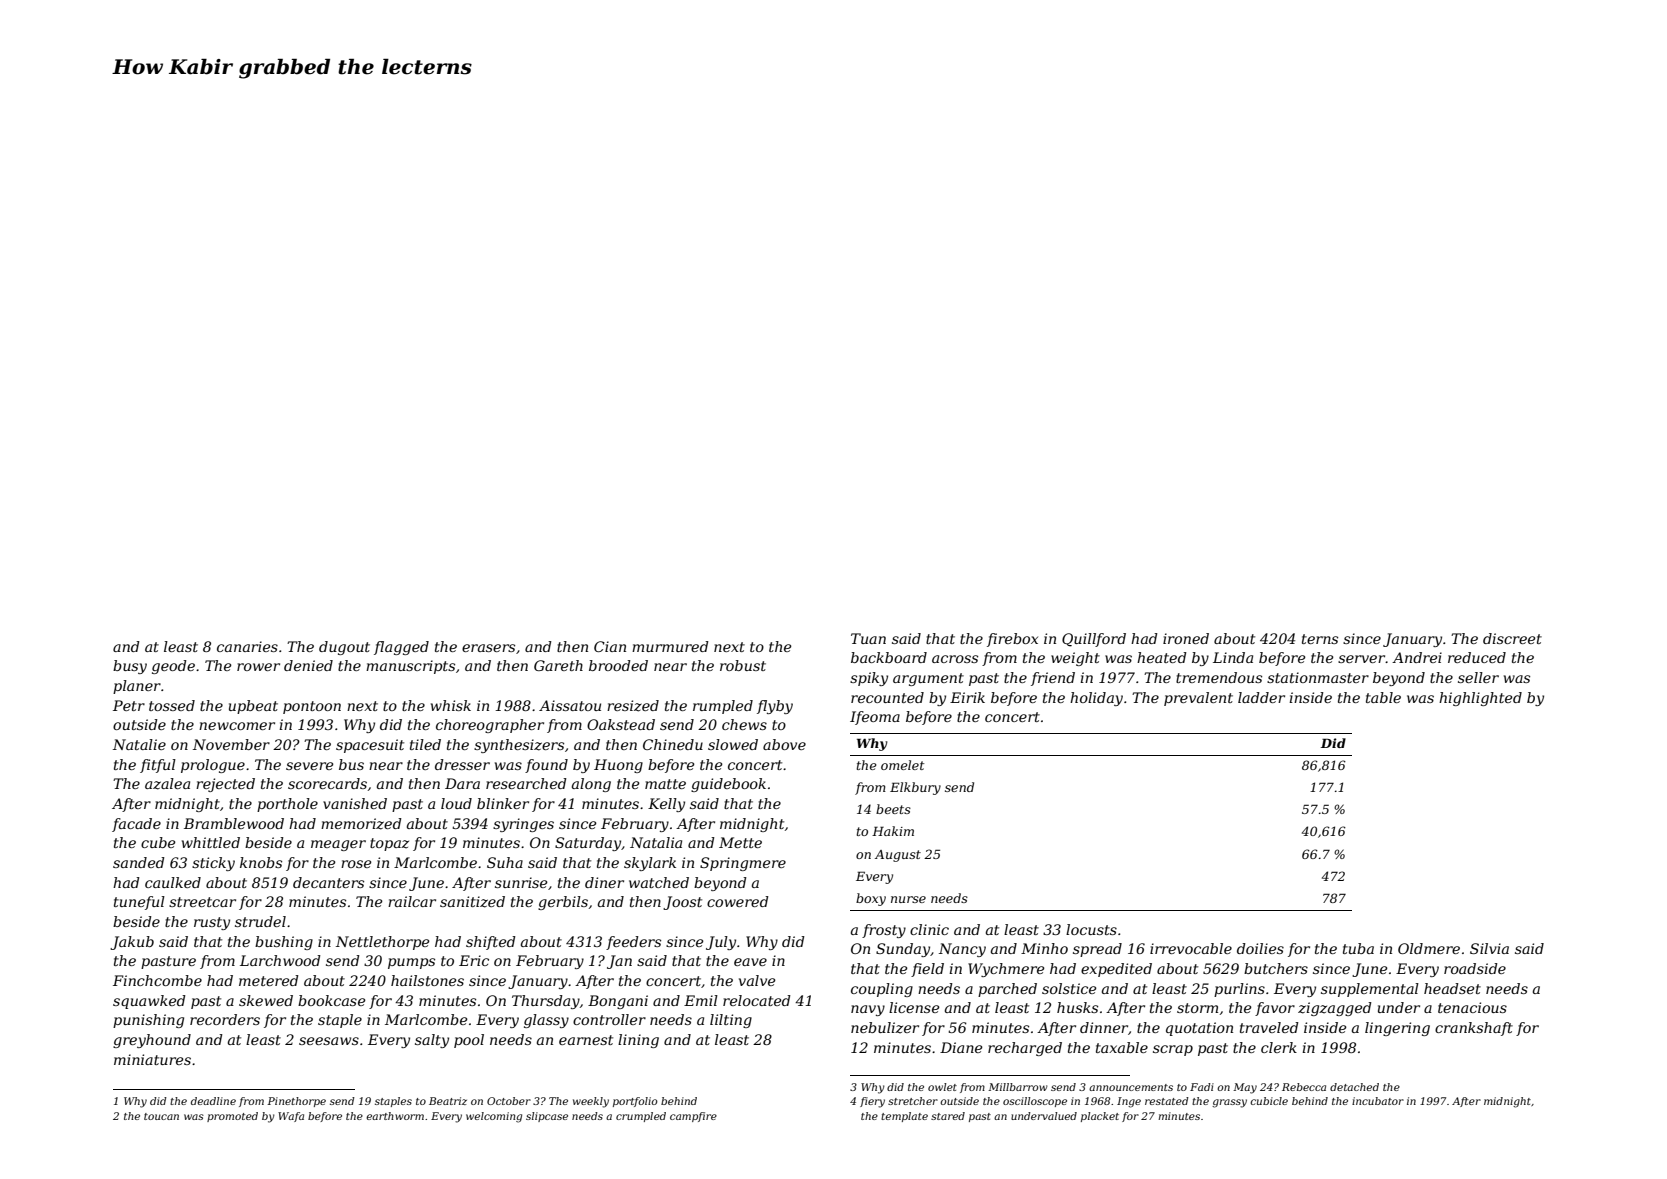 This screenshot has height=1179, width=1667. I want to click on railcar, so click(412, 901).
